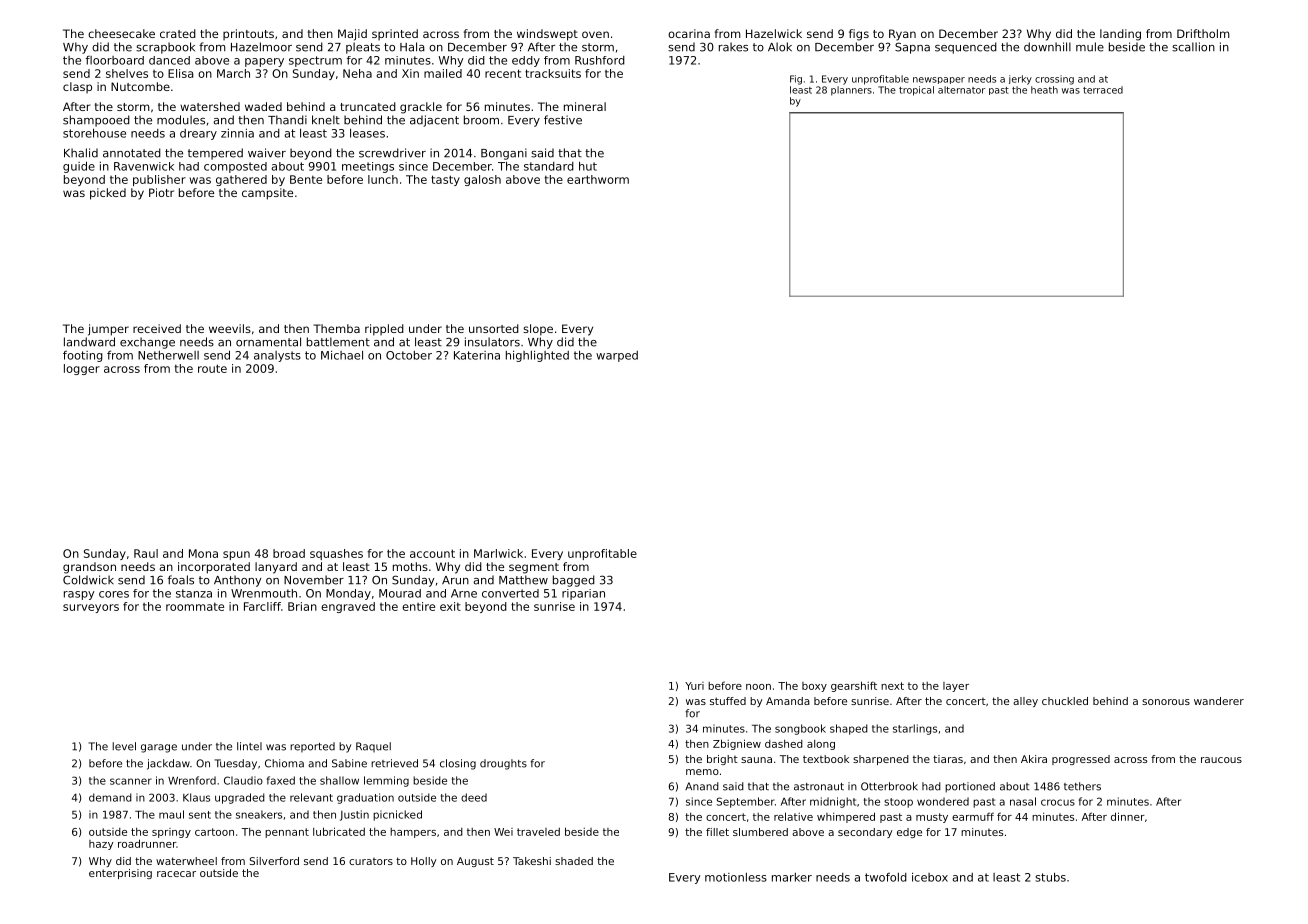 The width and height of the document is (1308, 924). What do you see at coordinates (146, 553) in the document?
I see `Raul` at bounding box center [146, 553].
